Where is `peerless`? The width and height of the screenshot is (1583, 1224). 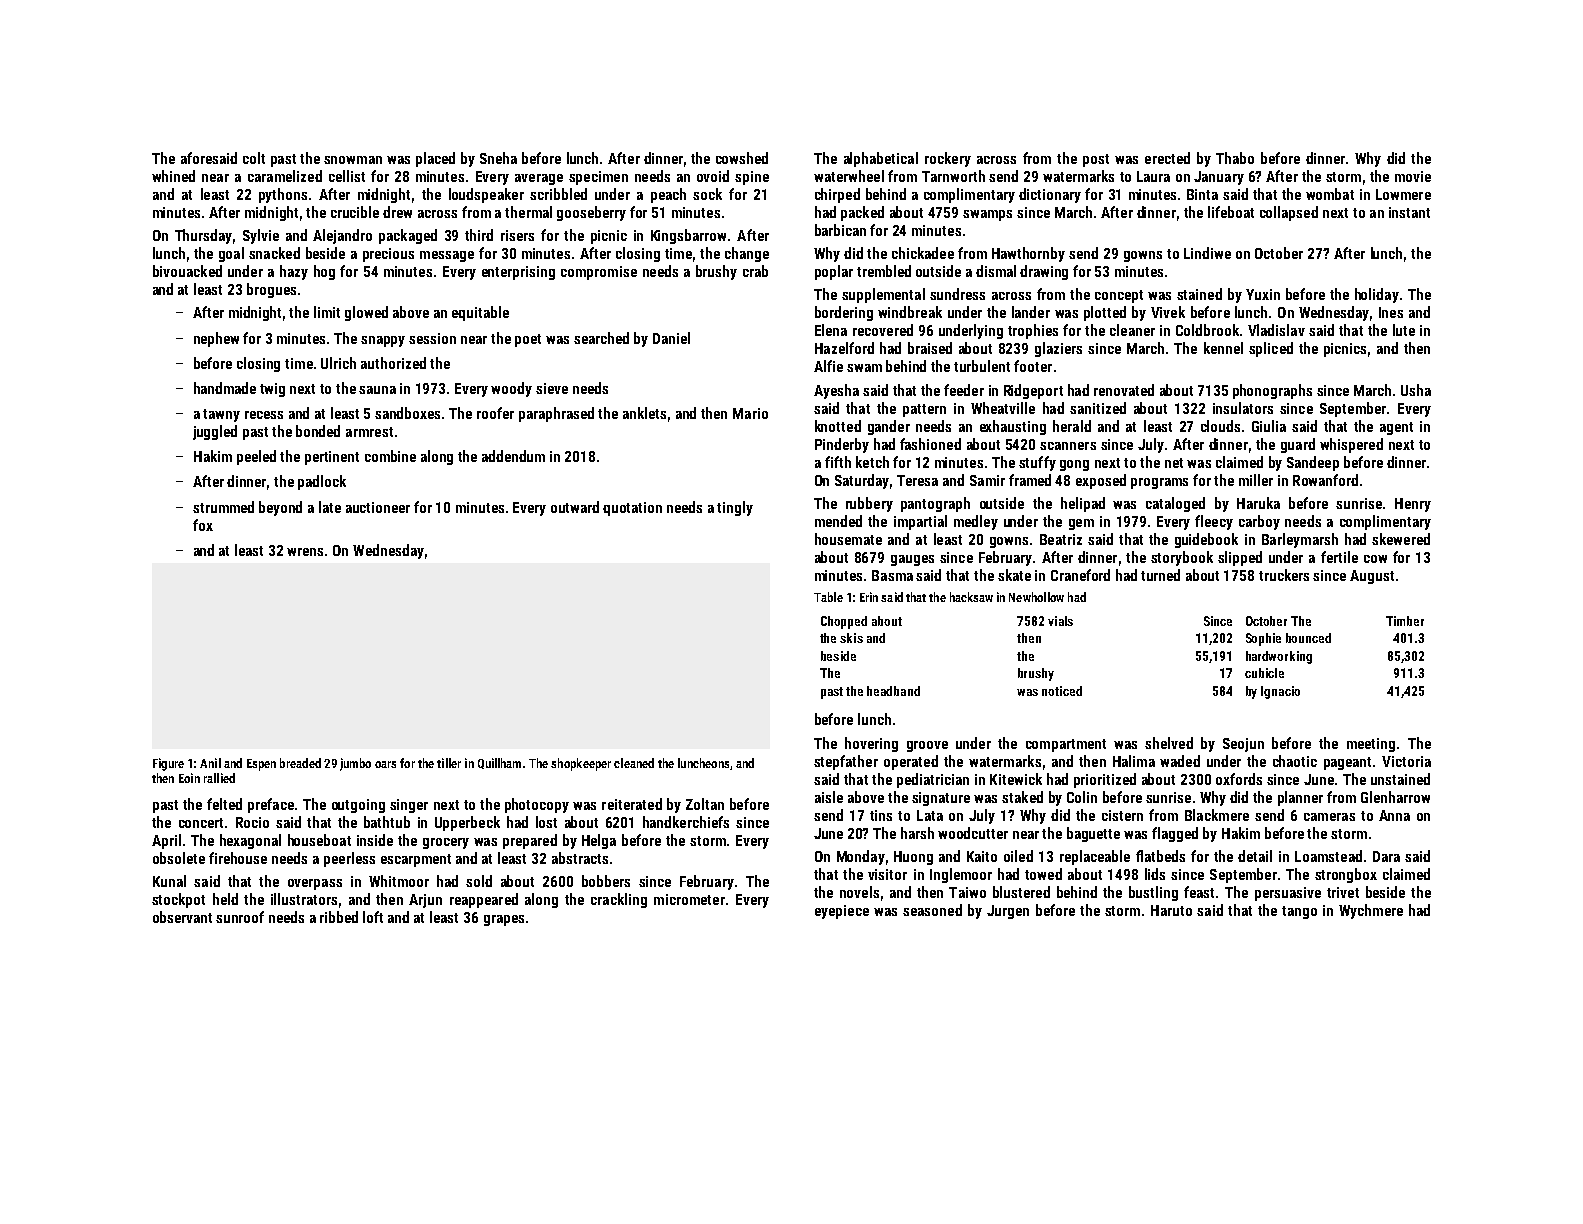
peerless is located at coordinates (349, 859).
